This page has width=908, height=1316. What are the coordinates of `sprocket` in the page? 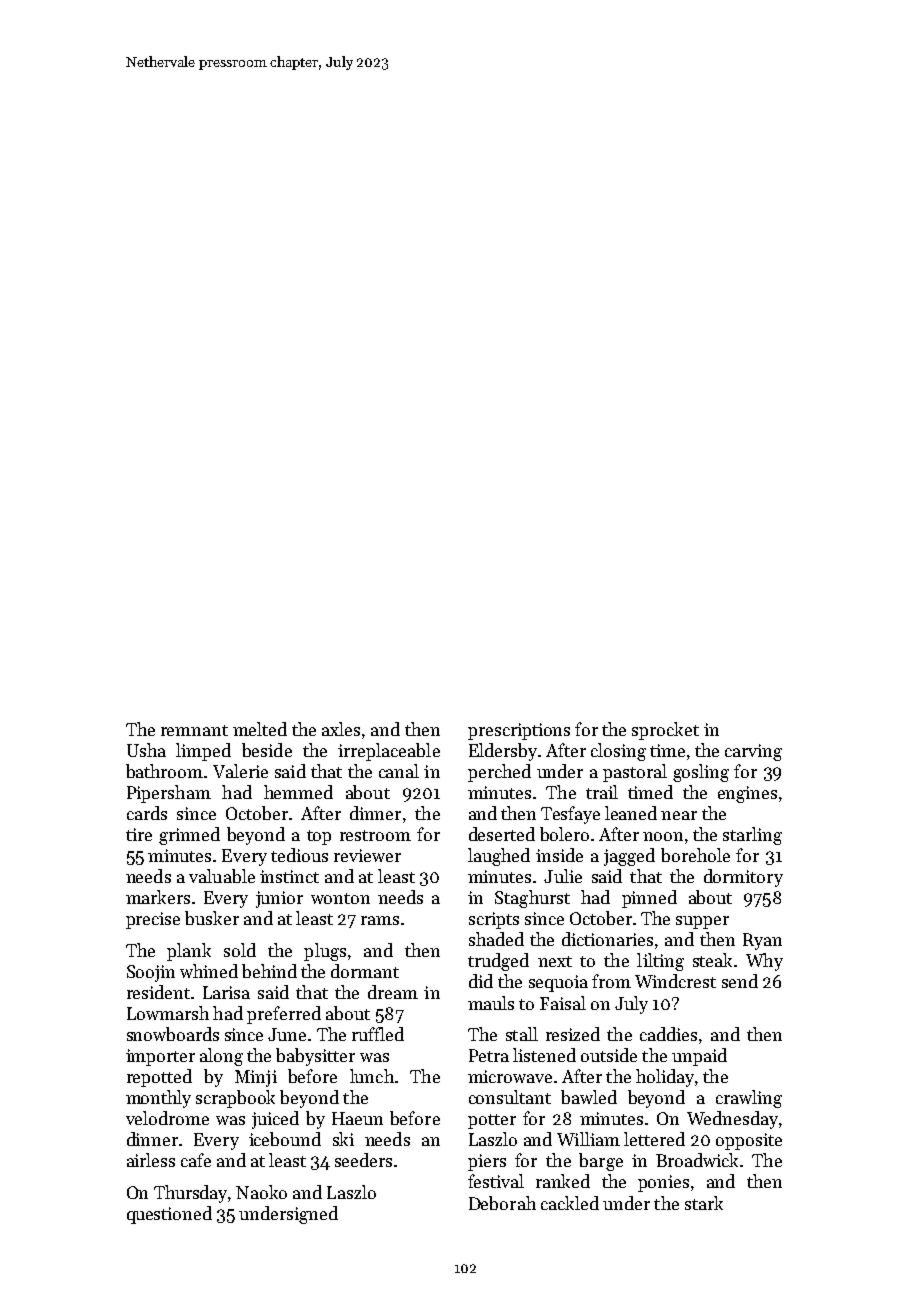 It's located at (665, 731).
